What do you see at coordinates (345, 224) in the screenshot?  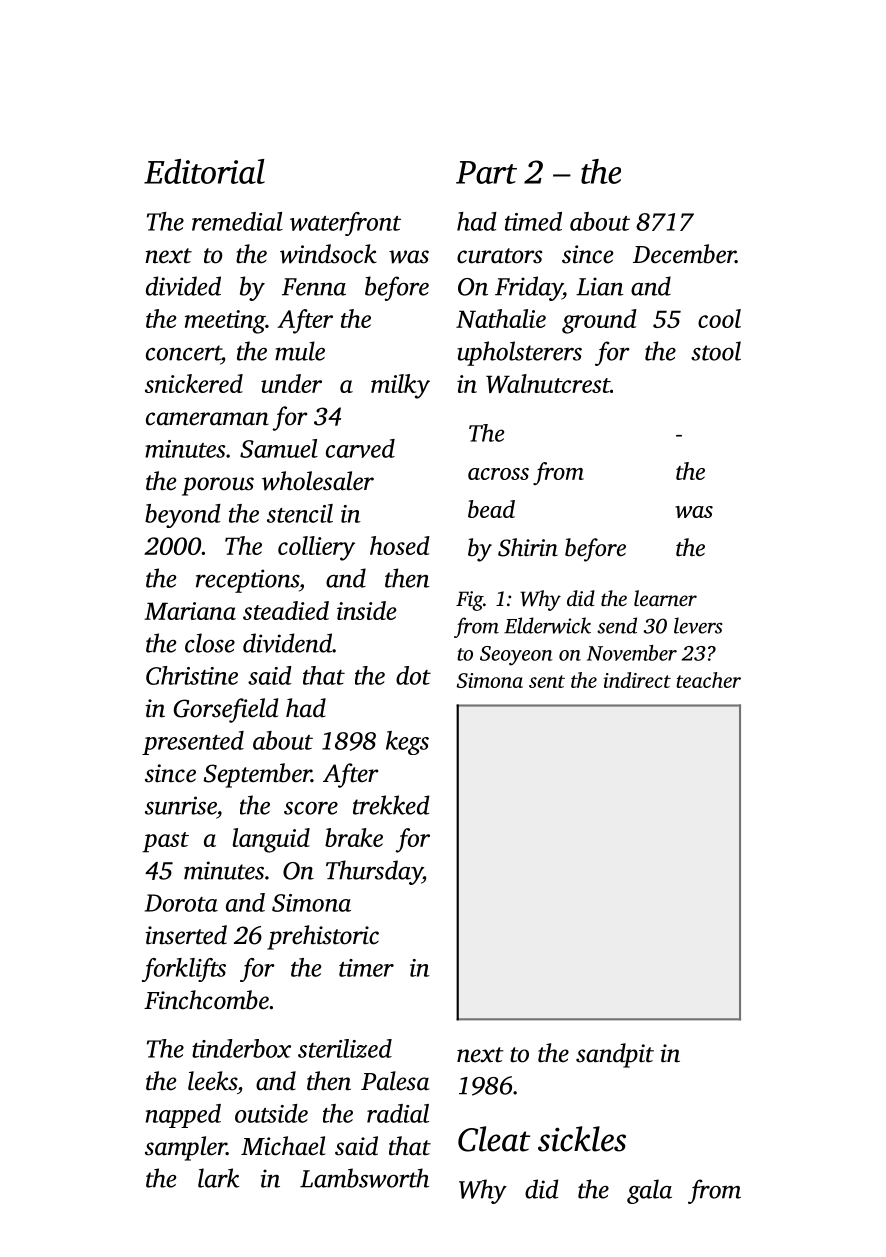 I see `waterfront` at bounding box center [345, 224].
